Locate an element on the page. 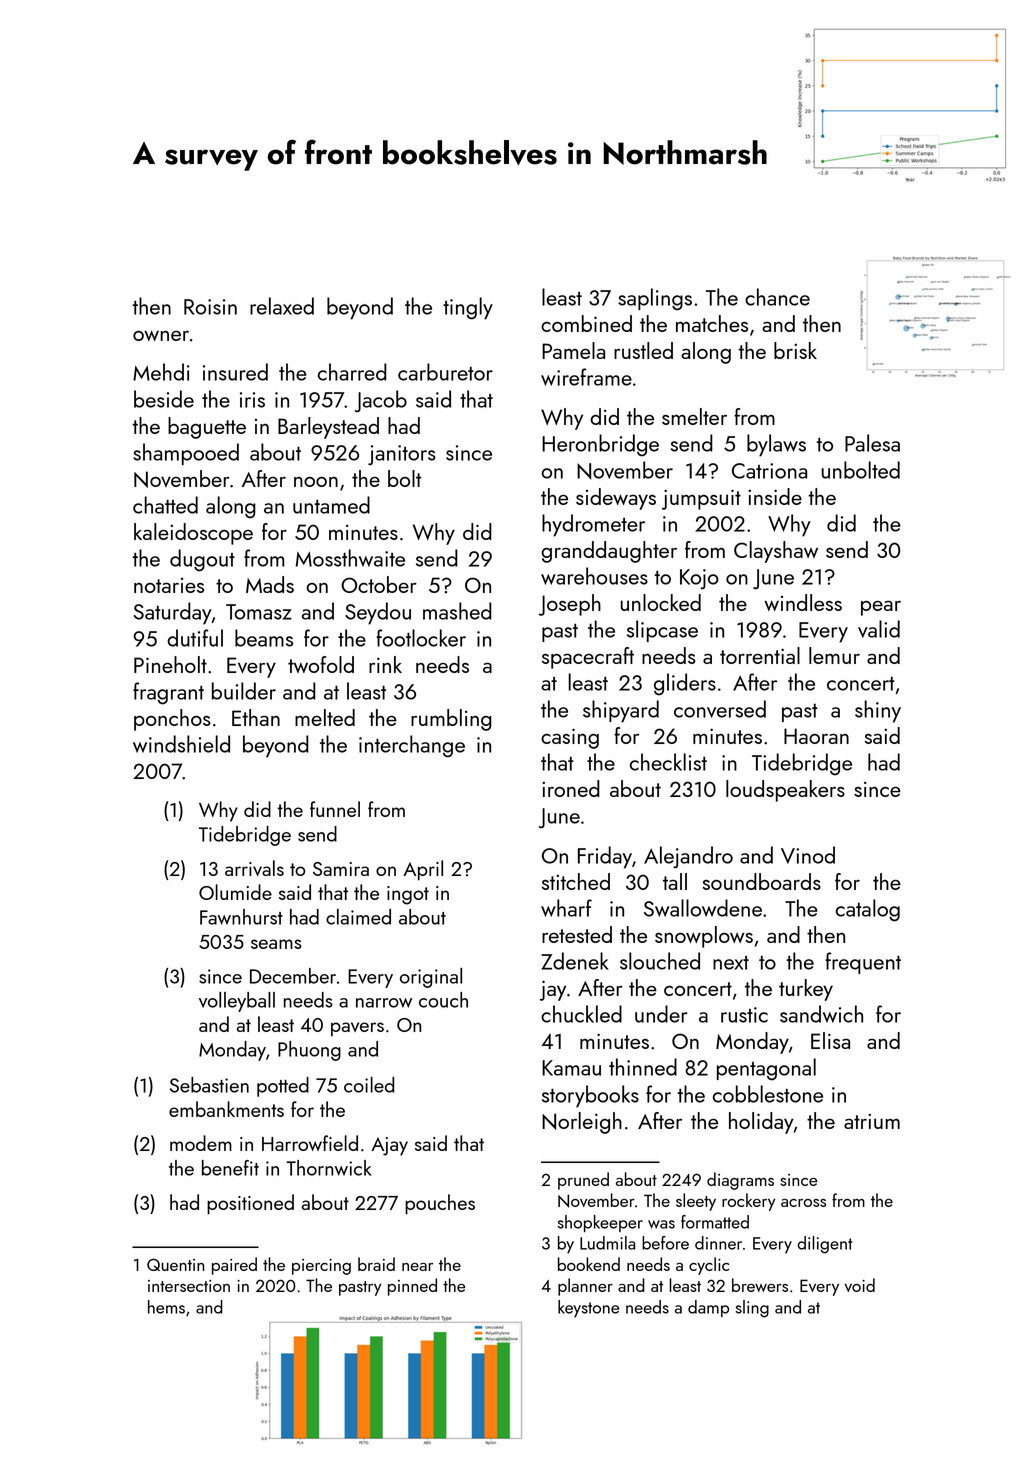 This page has height=1469, width=1034. Sebastien is located at coordinates (209, 1085).
